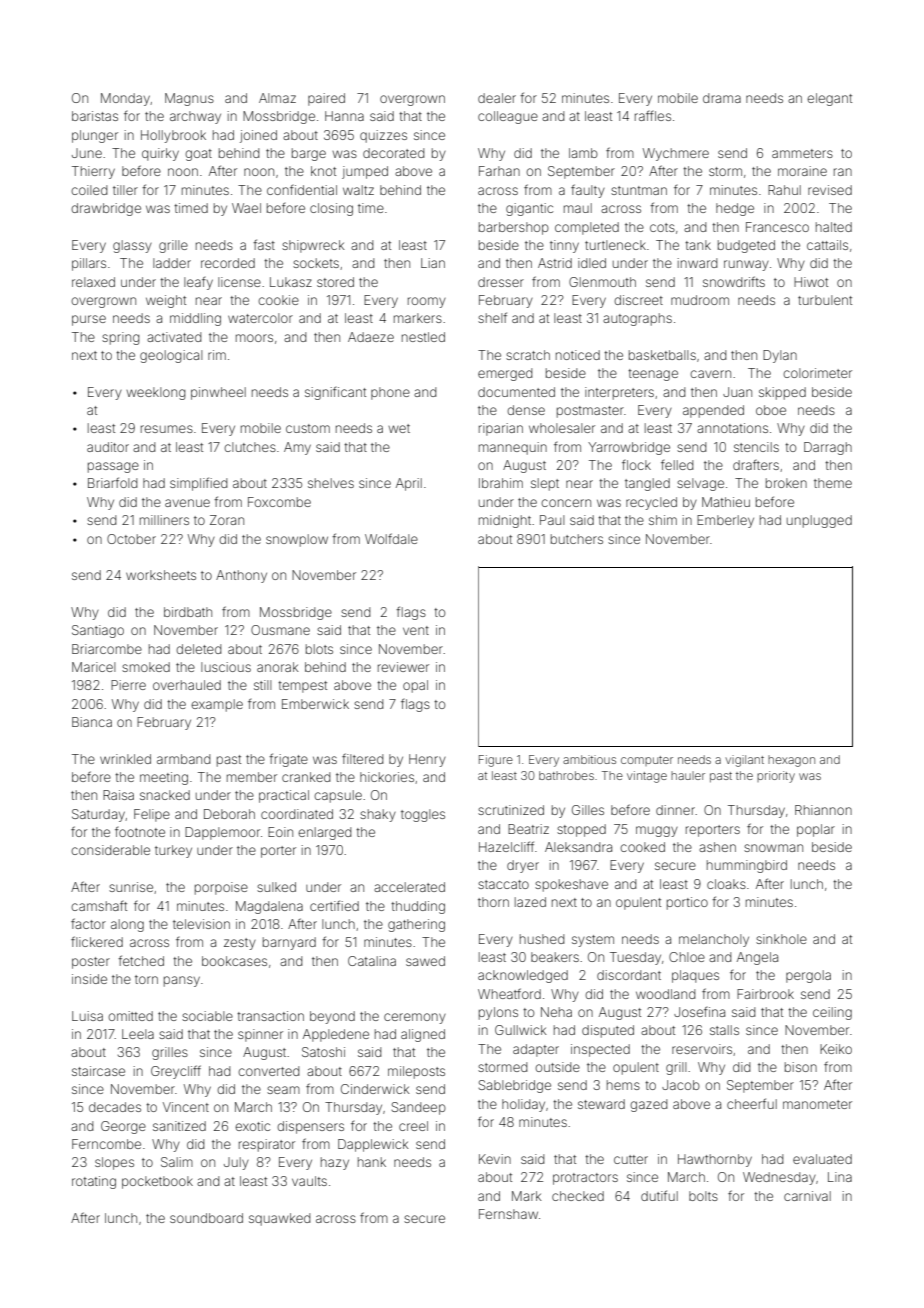 The image size is (924, 1308). Describe the element at coordinates (383, 136) in the page. I see `quizzes` at that location.
